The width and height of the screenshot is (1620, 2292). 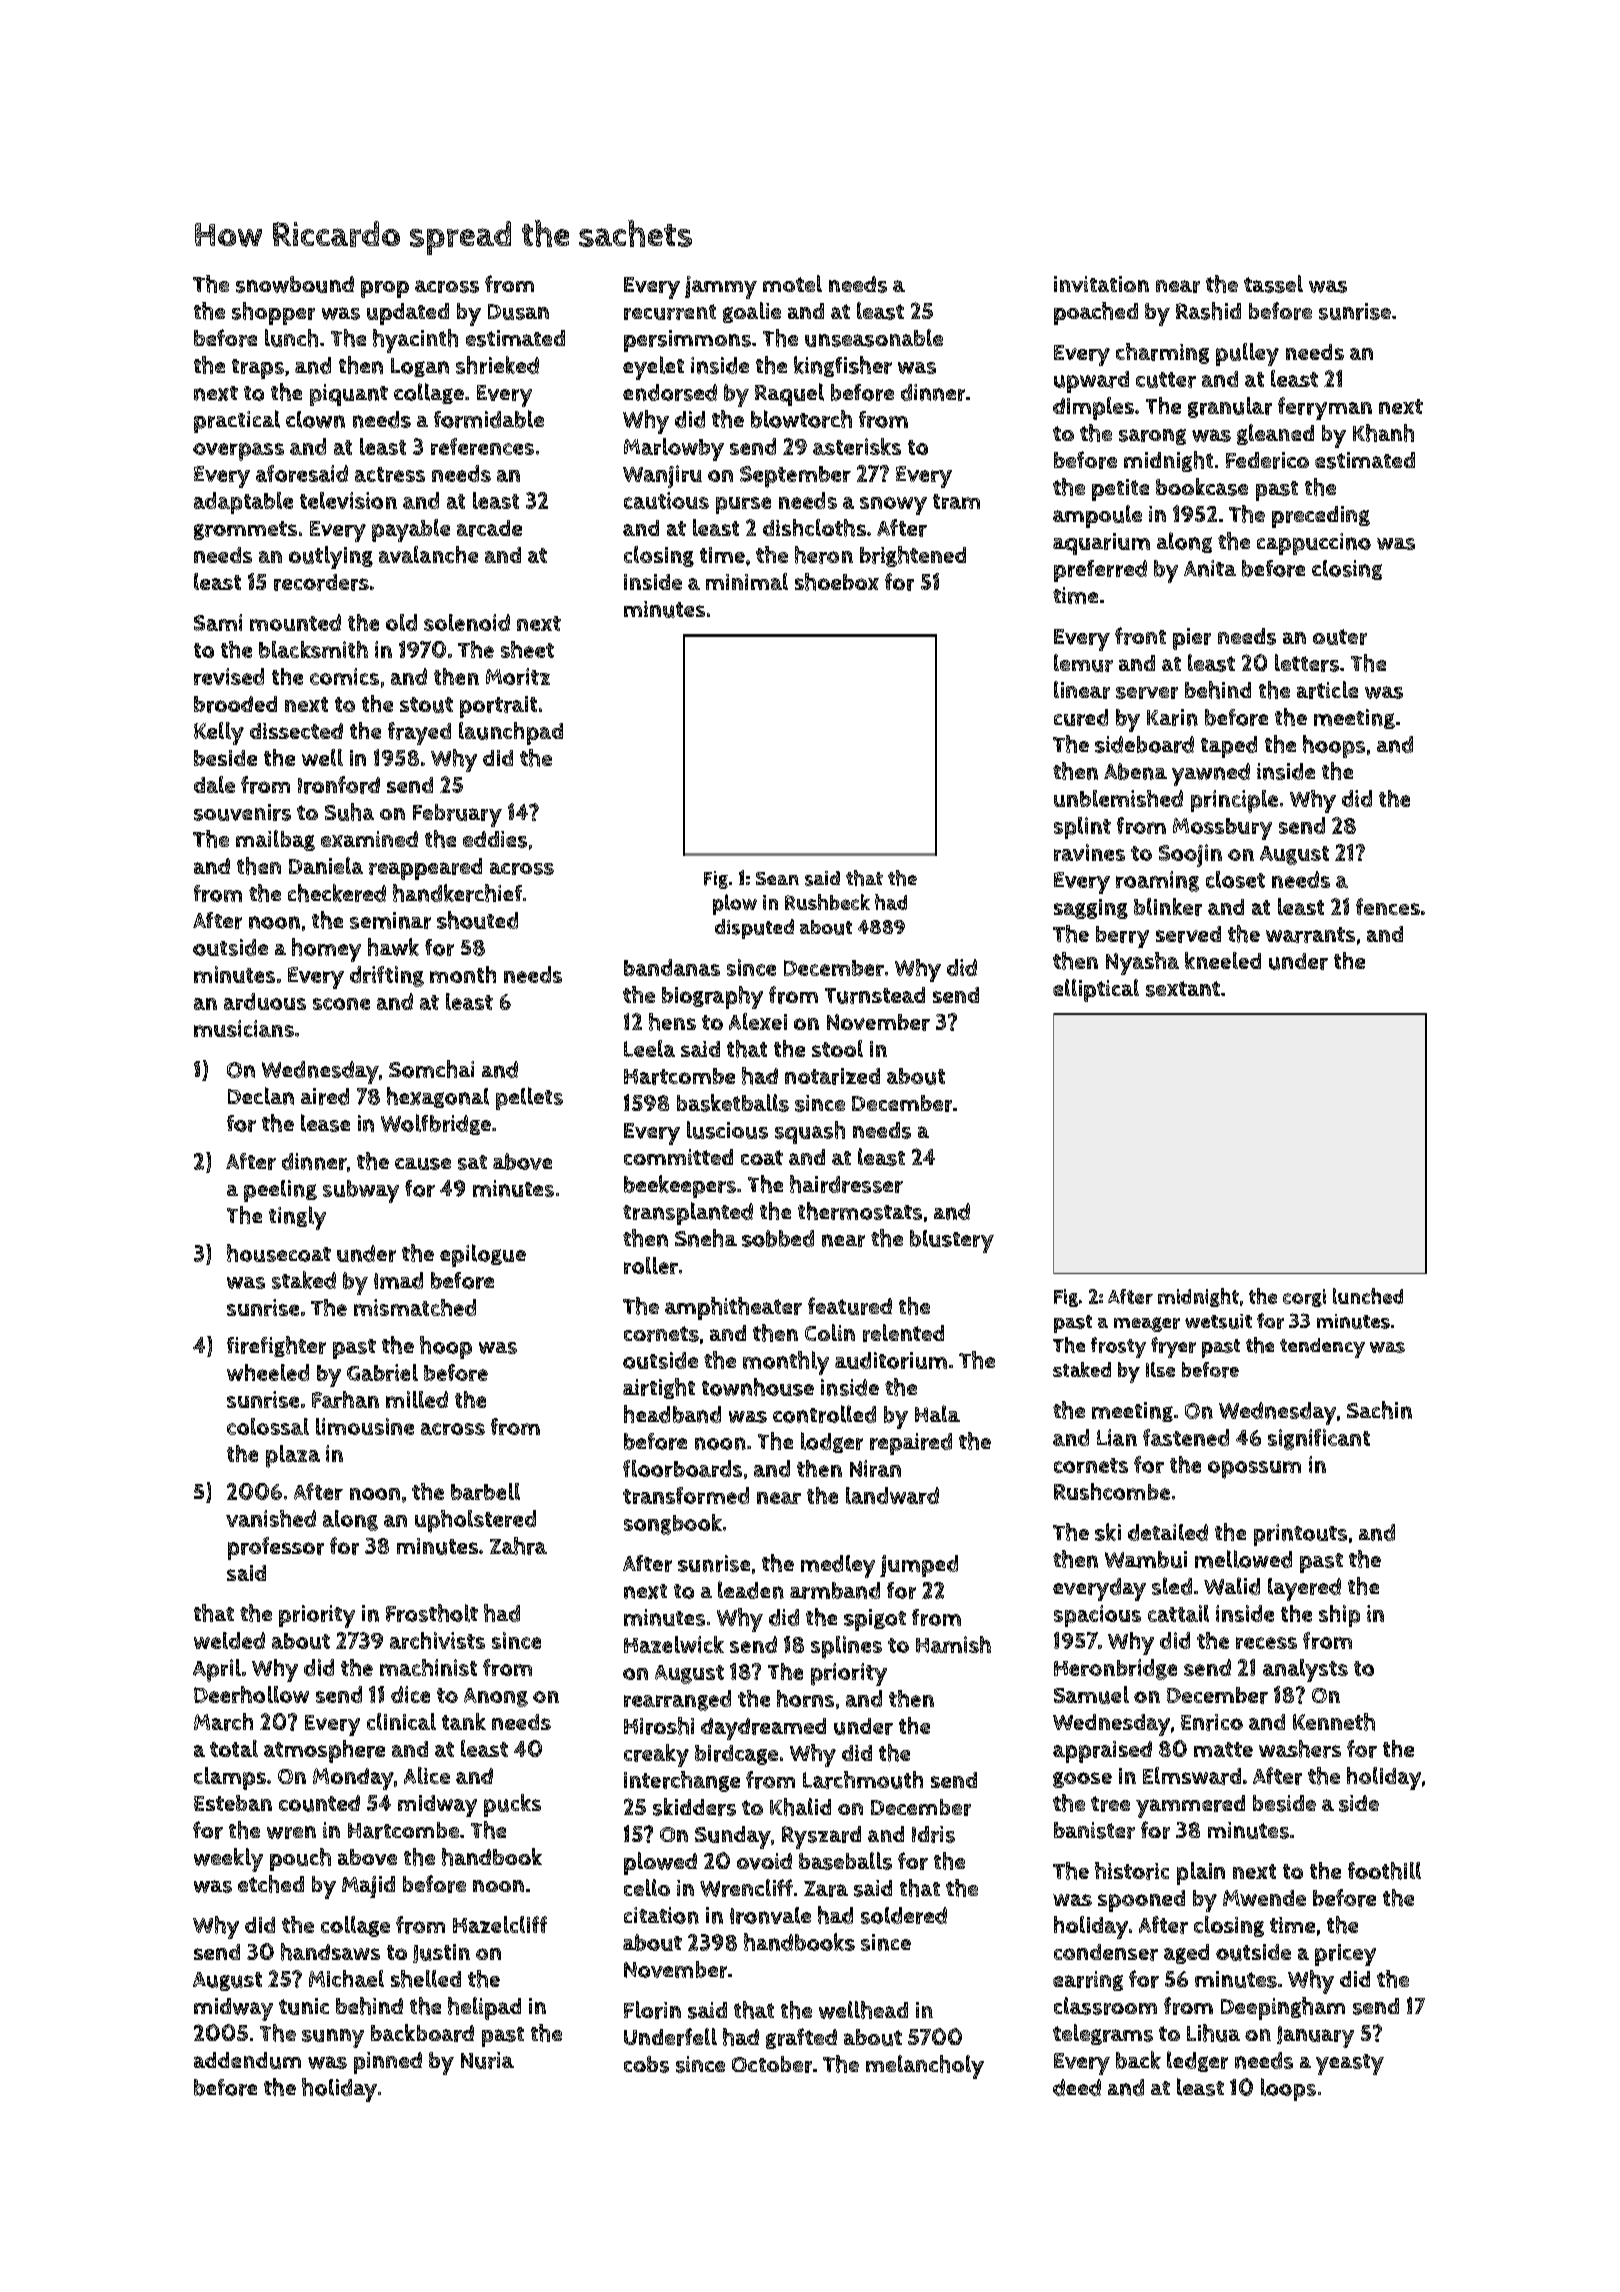 What do you see at coordinates (846, 1184) in the screenshot?
I see `hairdresser` at bounding box center [846, 1184].
